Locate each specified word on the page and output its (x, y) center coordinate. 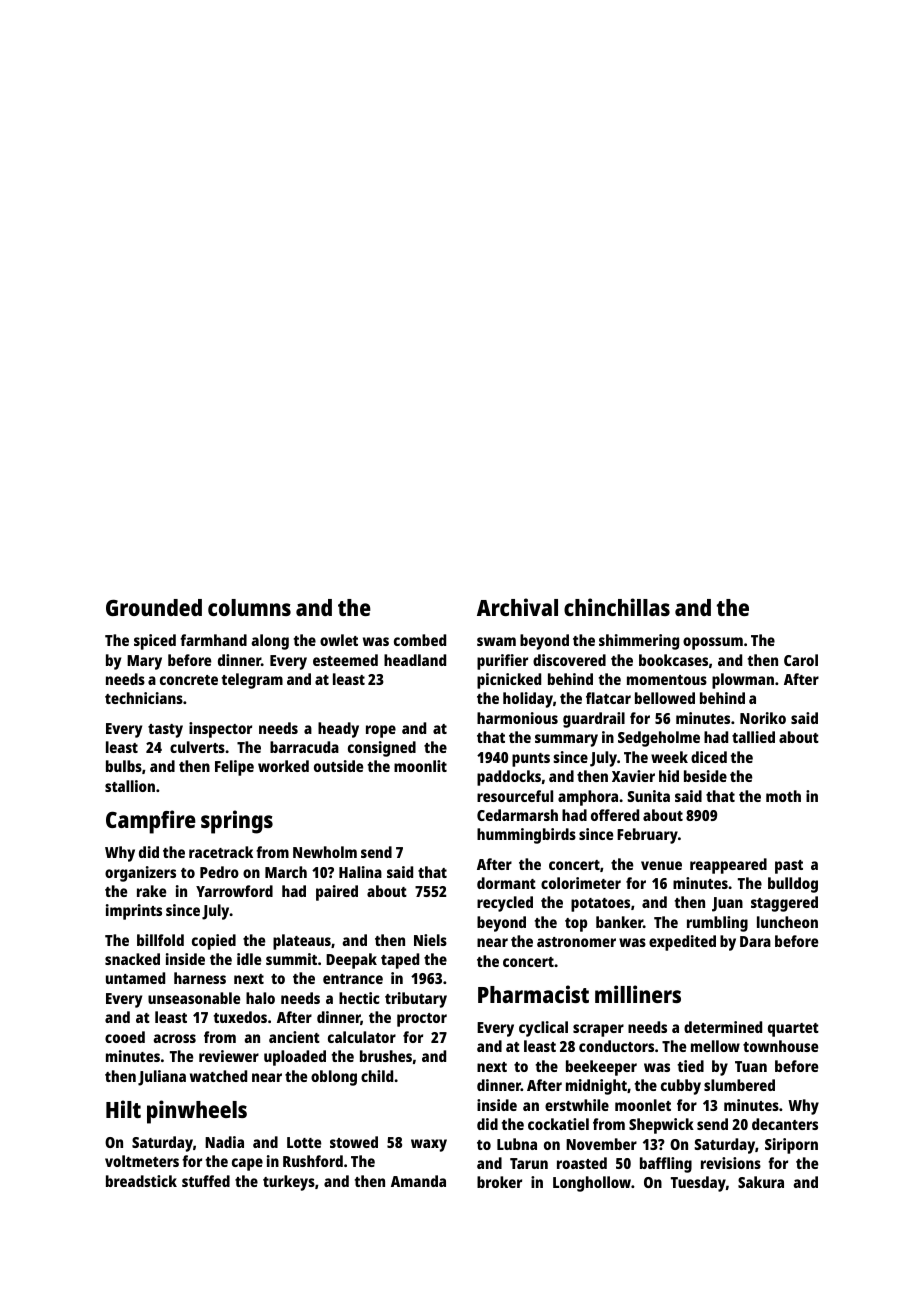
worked (283, 766)
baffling (666, 1165)
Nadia (224, 1142)
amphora (588, 798)
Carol (801, 660)
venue (661, 865)
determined (723, 1027)
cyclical (543, 1029)
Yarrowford (234, 891)
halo (260, 998)
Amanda (418, 1181)
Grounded (154, 607)
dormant (506, 883)
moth (783, 796)
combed (420, 640)
